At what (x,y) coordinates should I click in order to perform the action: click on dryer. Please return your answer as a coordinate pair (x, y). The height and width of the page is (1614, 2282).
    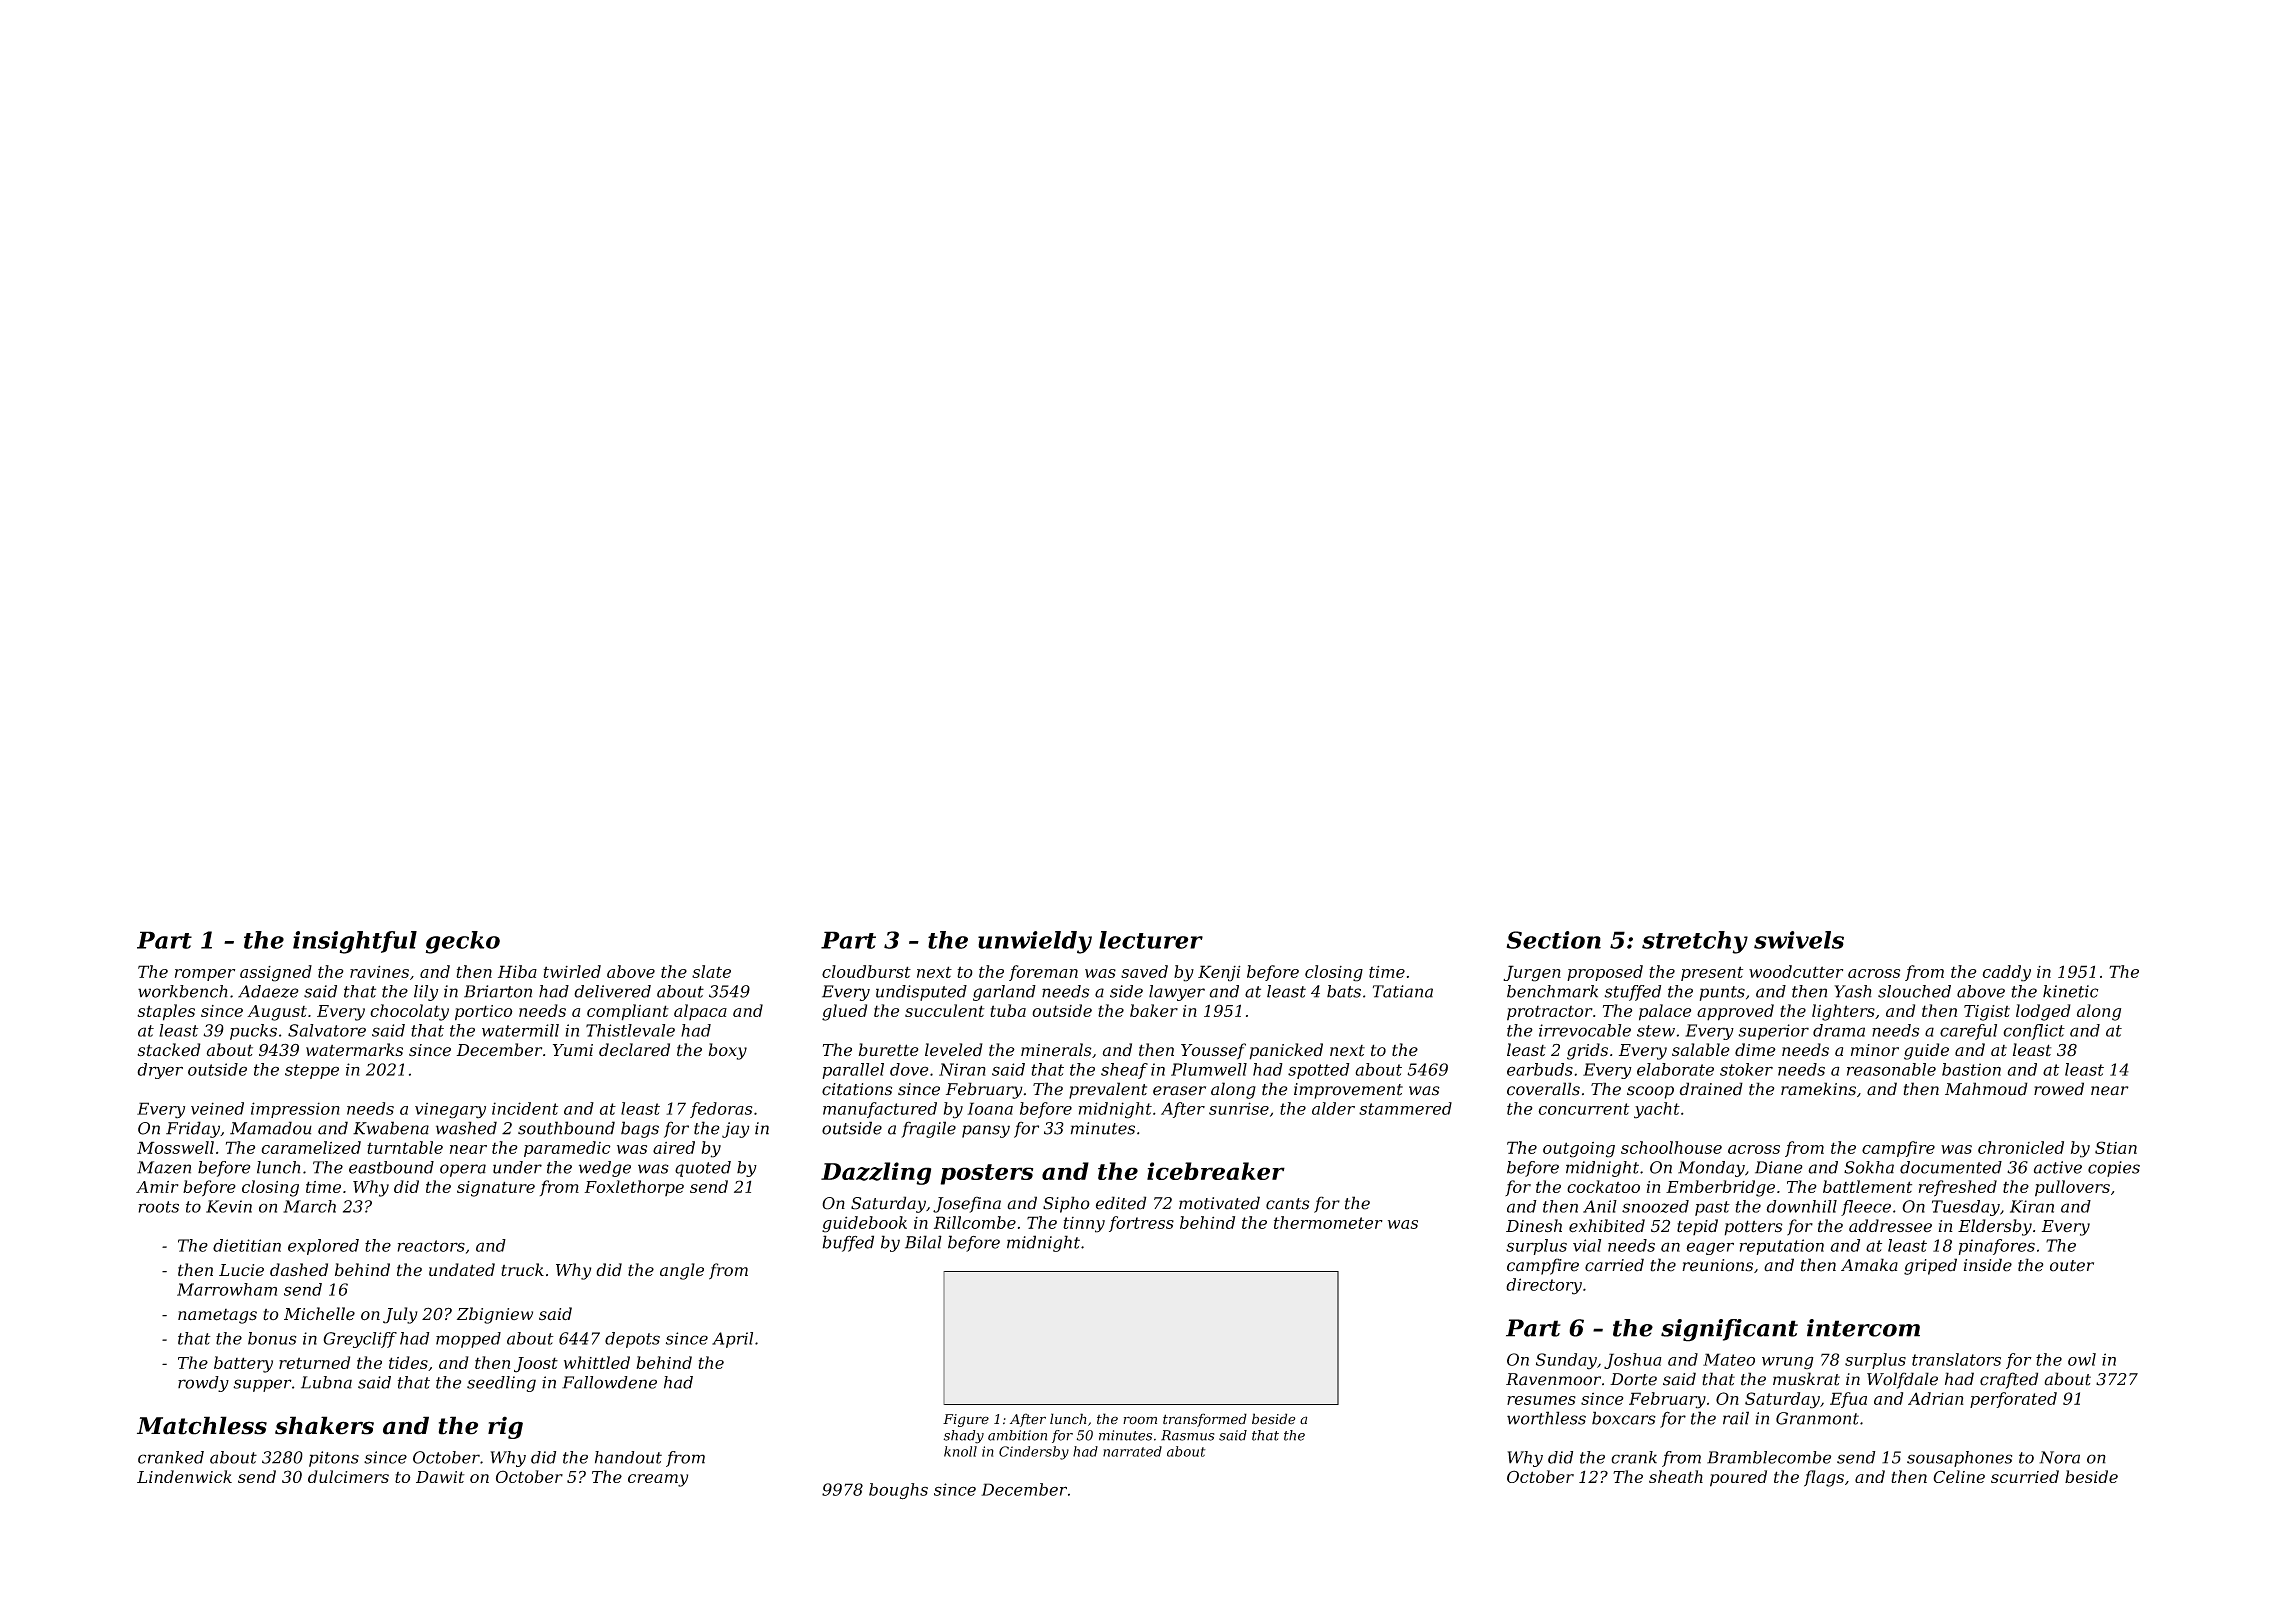
    Looking at the image, I should click on (160, 1071).
